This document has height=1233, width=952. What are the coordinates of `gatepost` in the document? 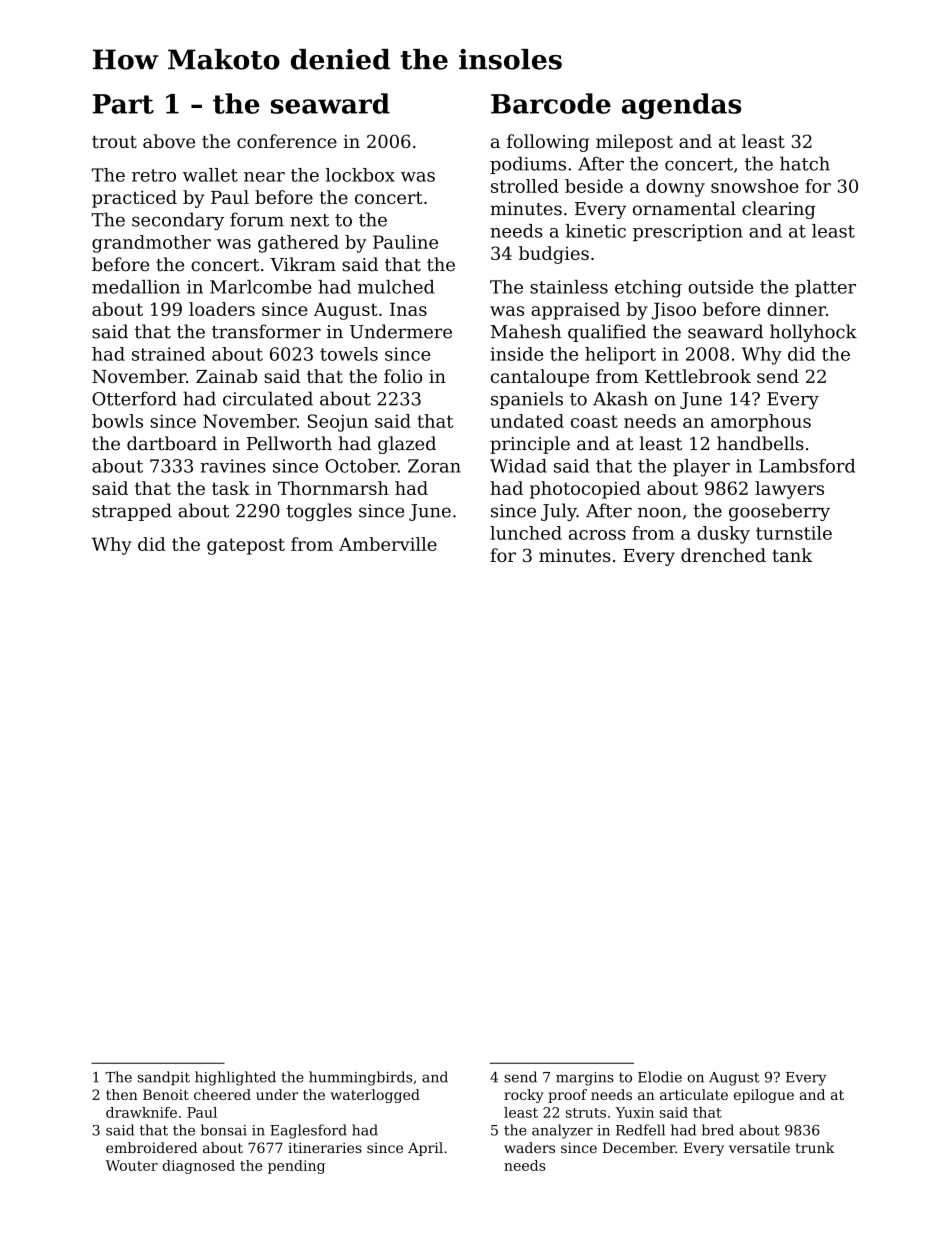 It's located at (246, 546).
